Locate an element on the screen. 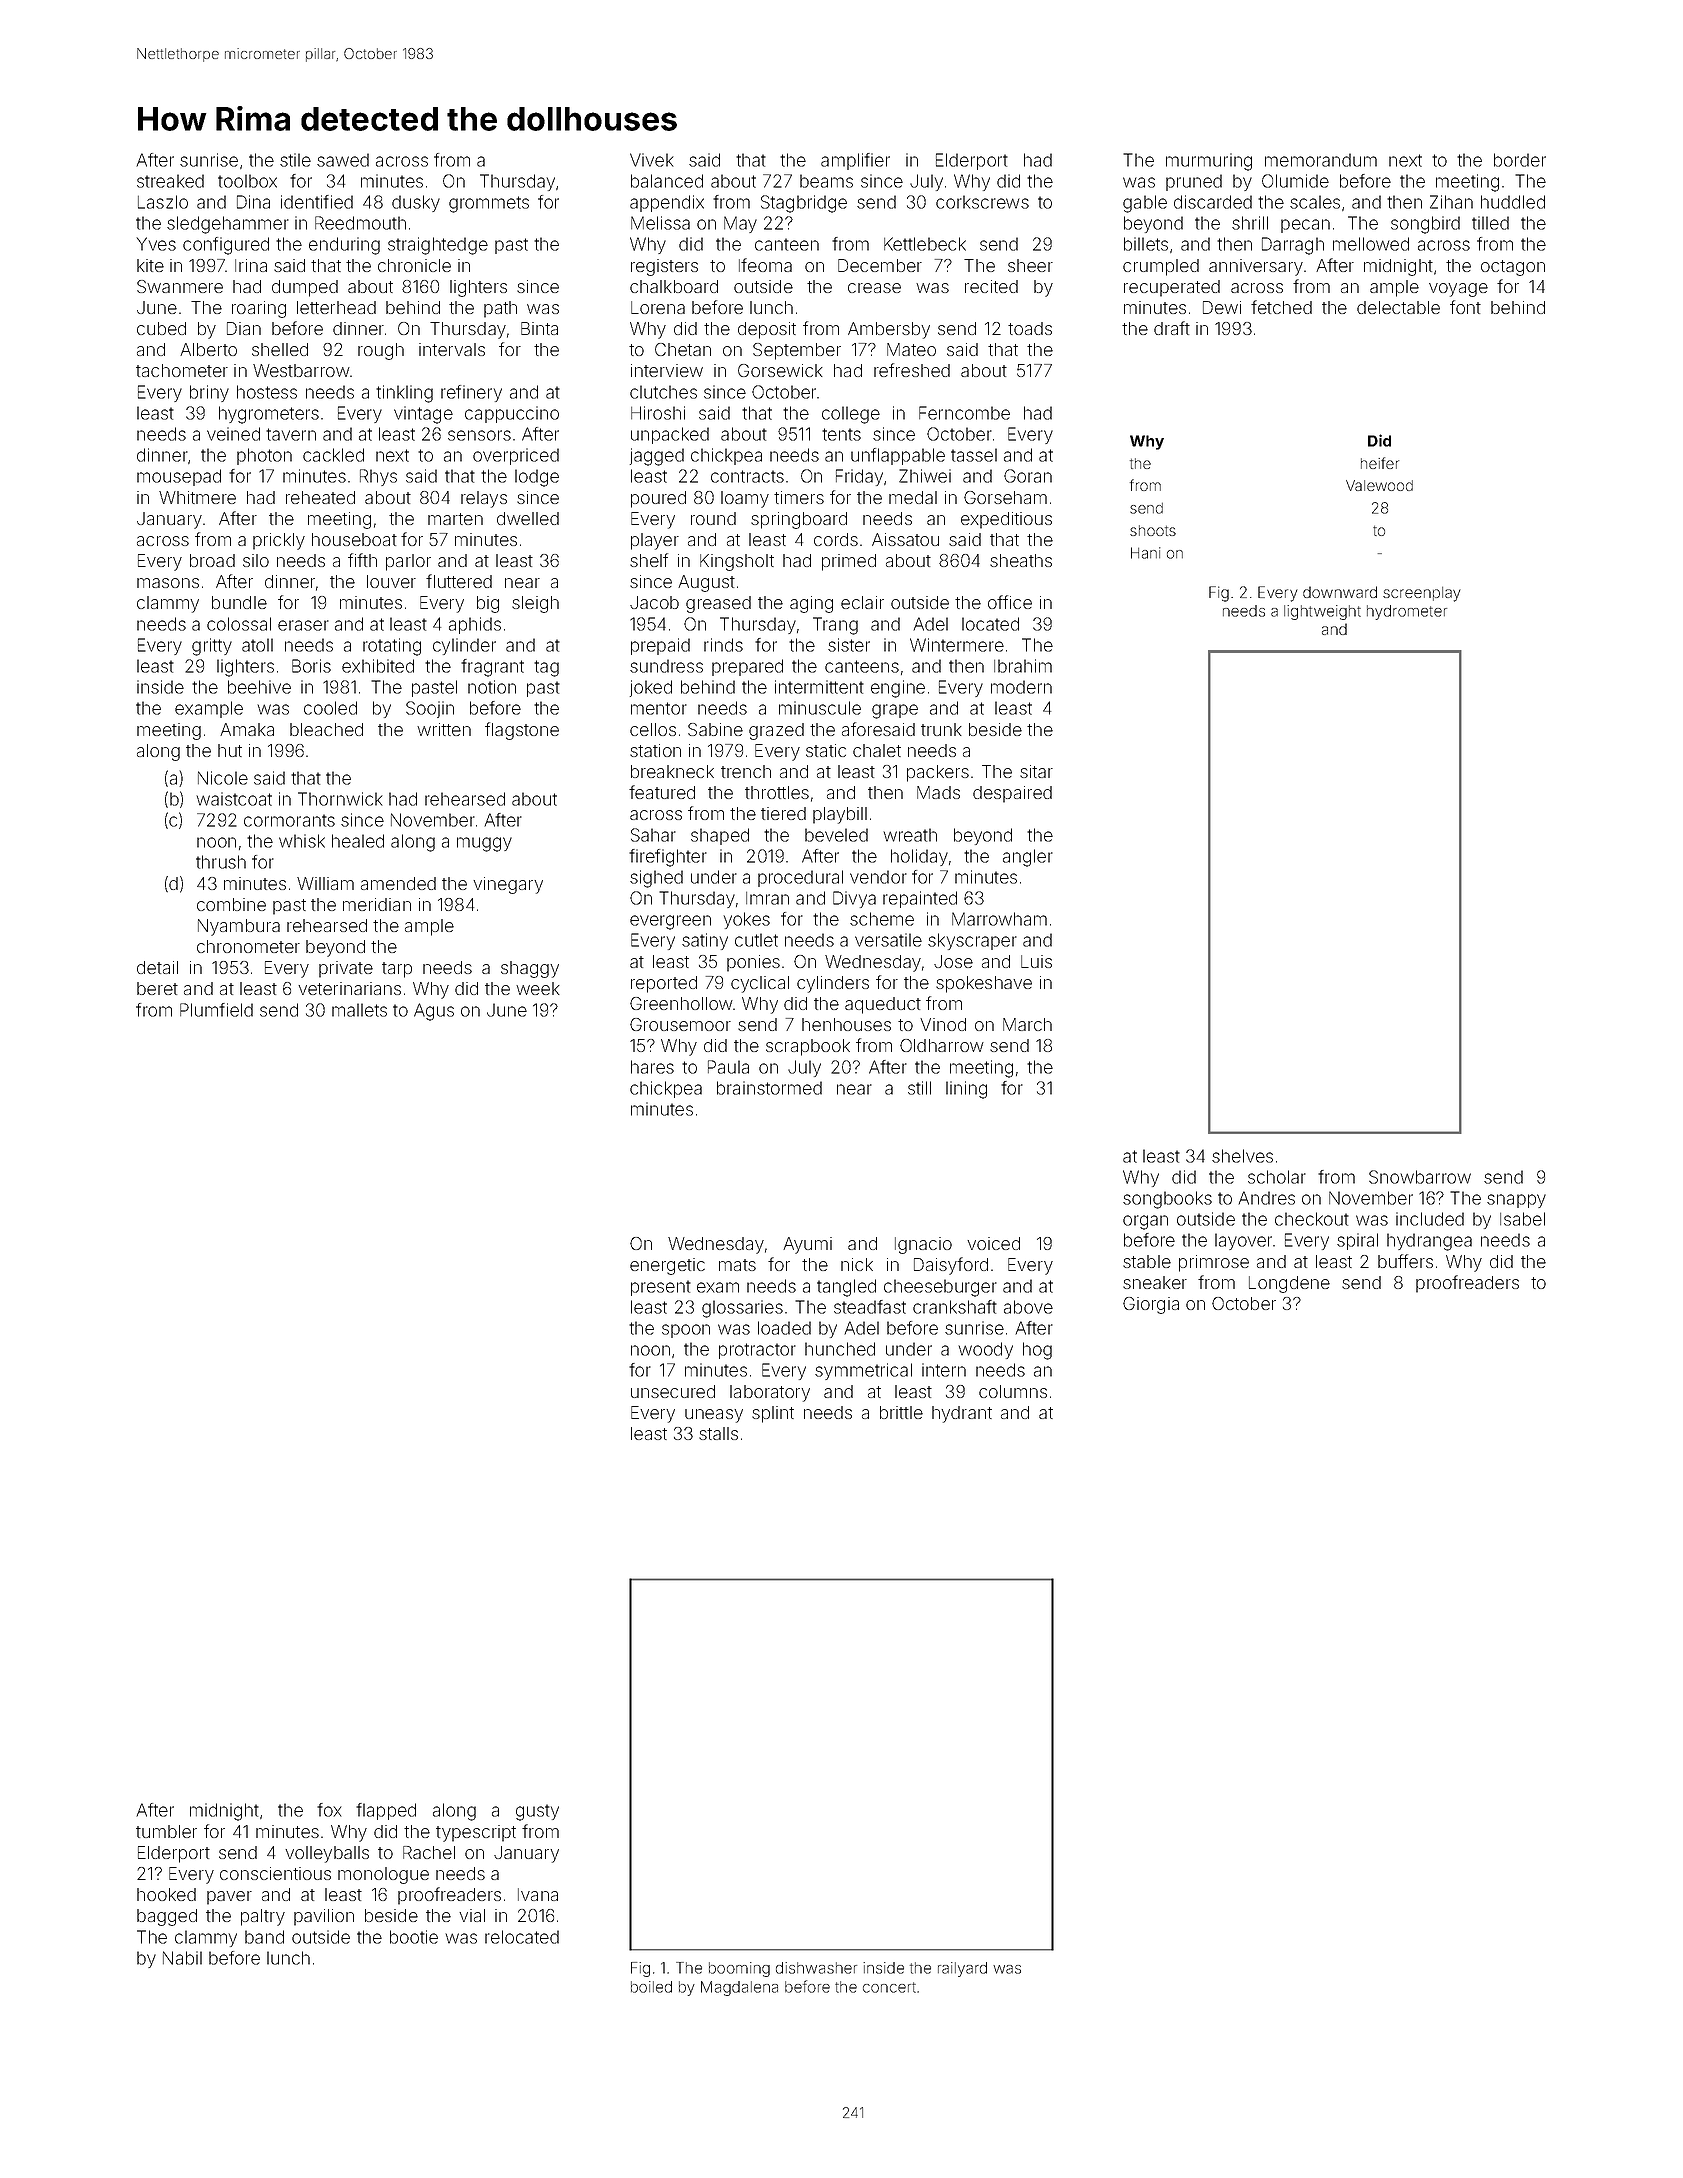 This screenshot has width=1683, height=2178. dishwasher is located at coordinates (816, 1968).
